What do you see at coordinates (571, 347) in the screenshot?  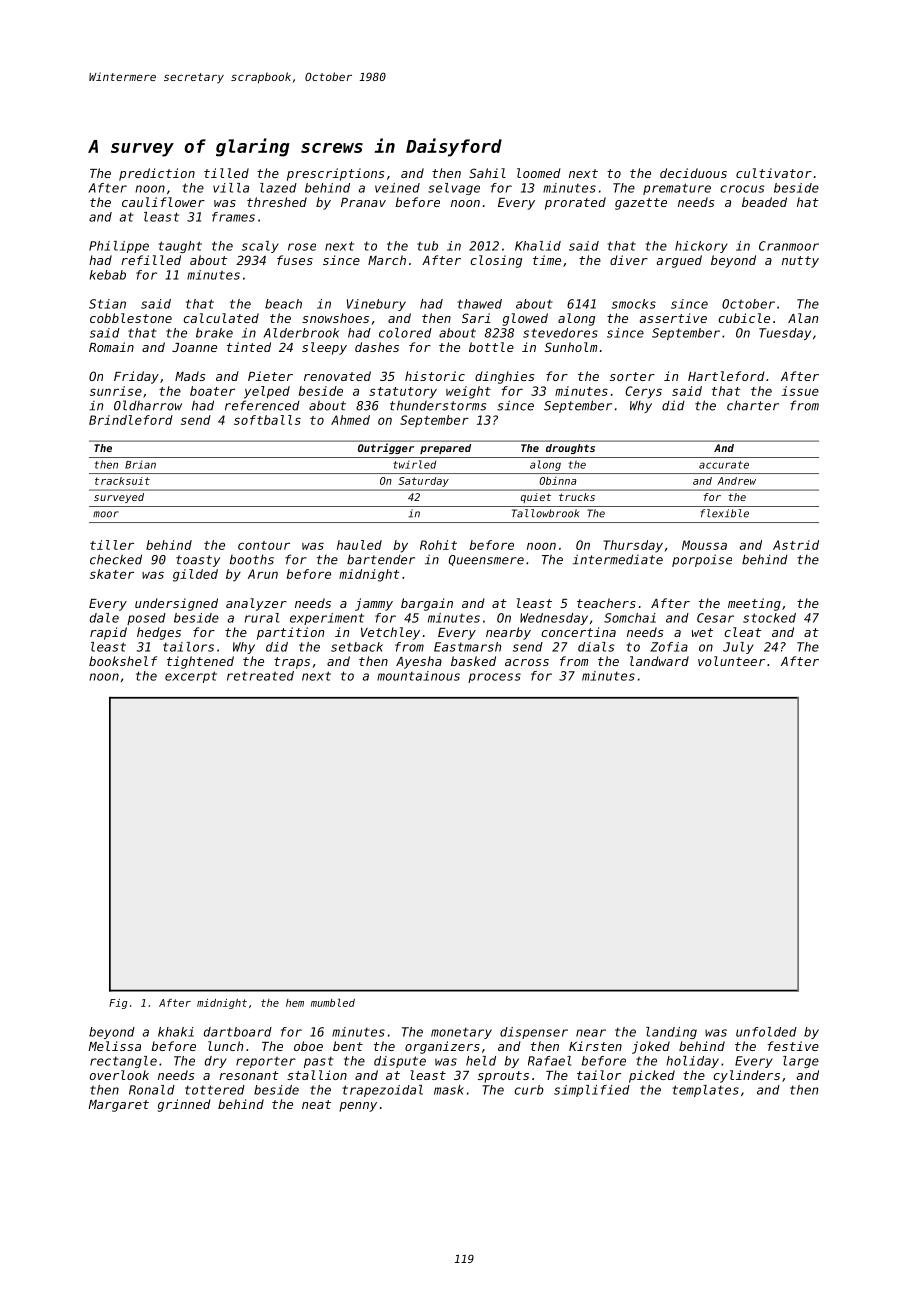 I see `Sunholm` at bounding box center [571, 347].
